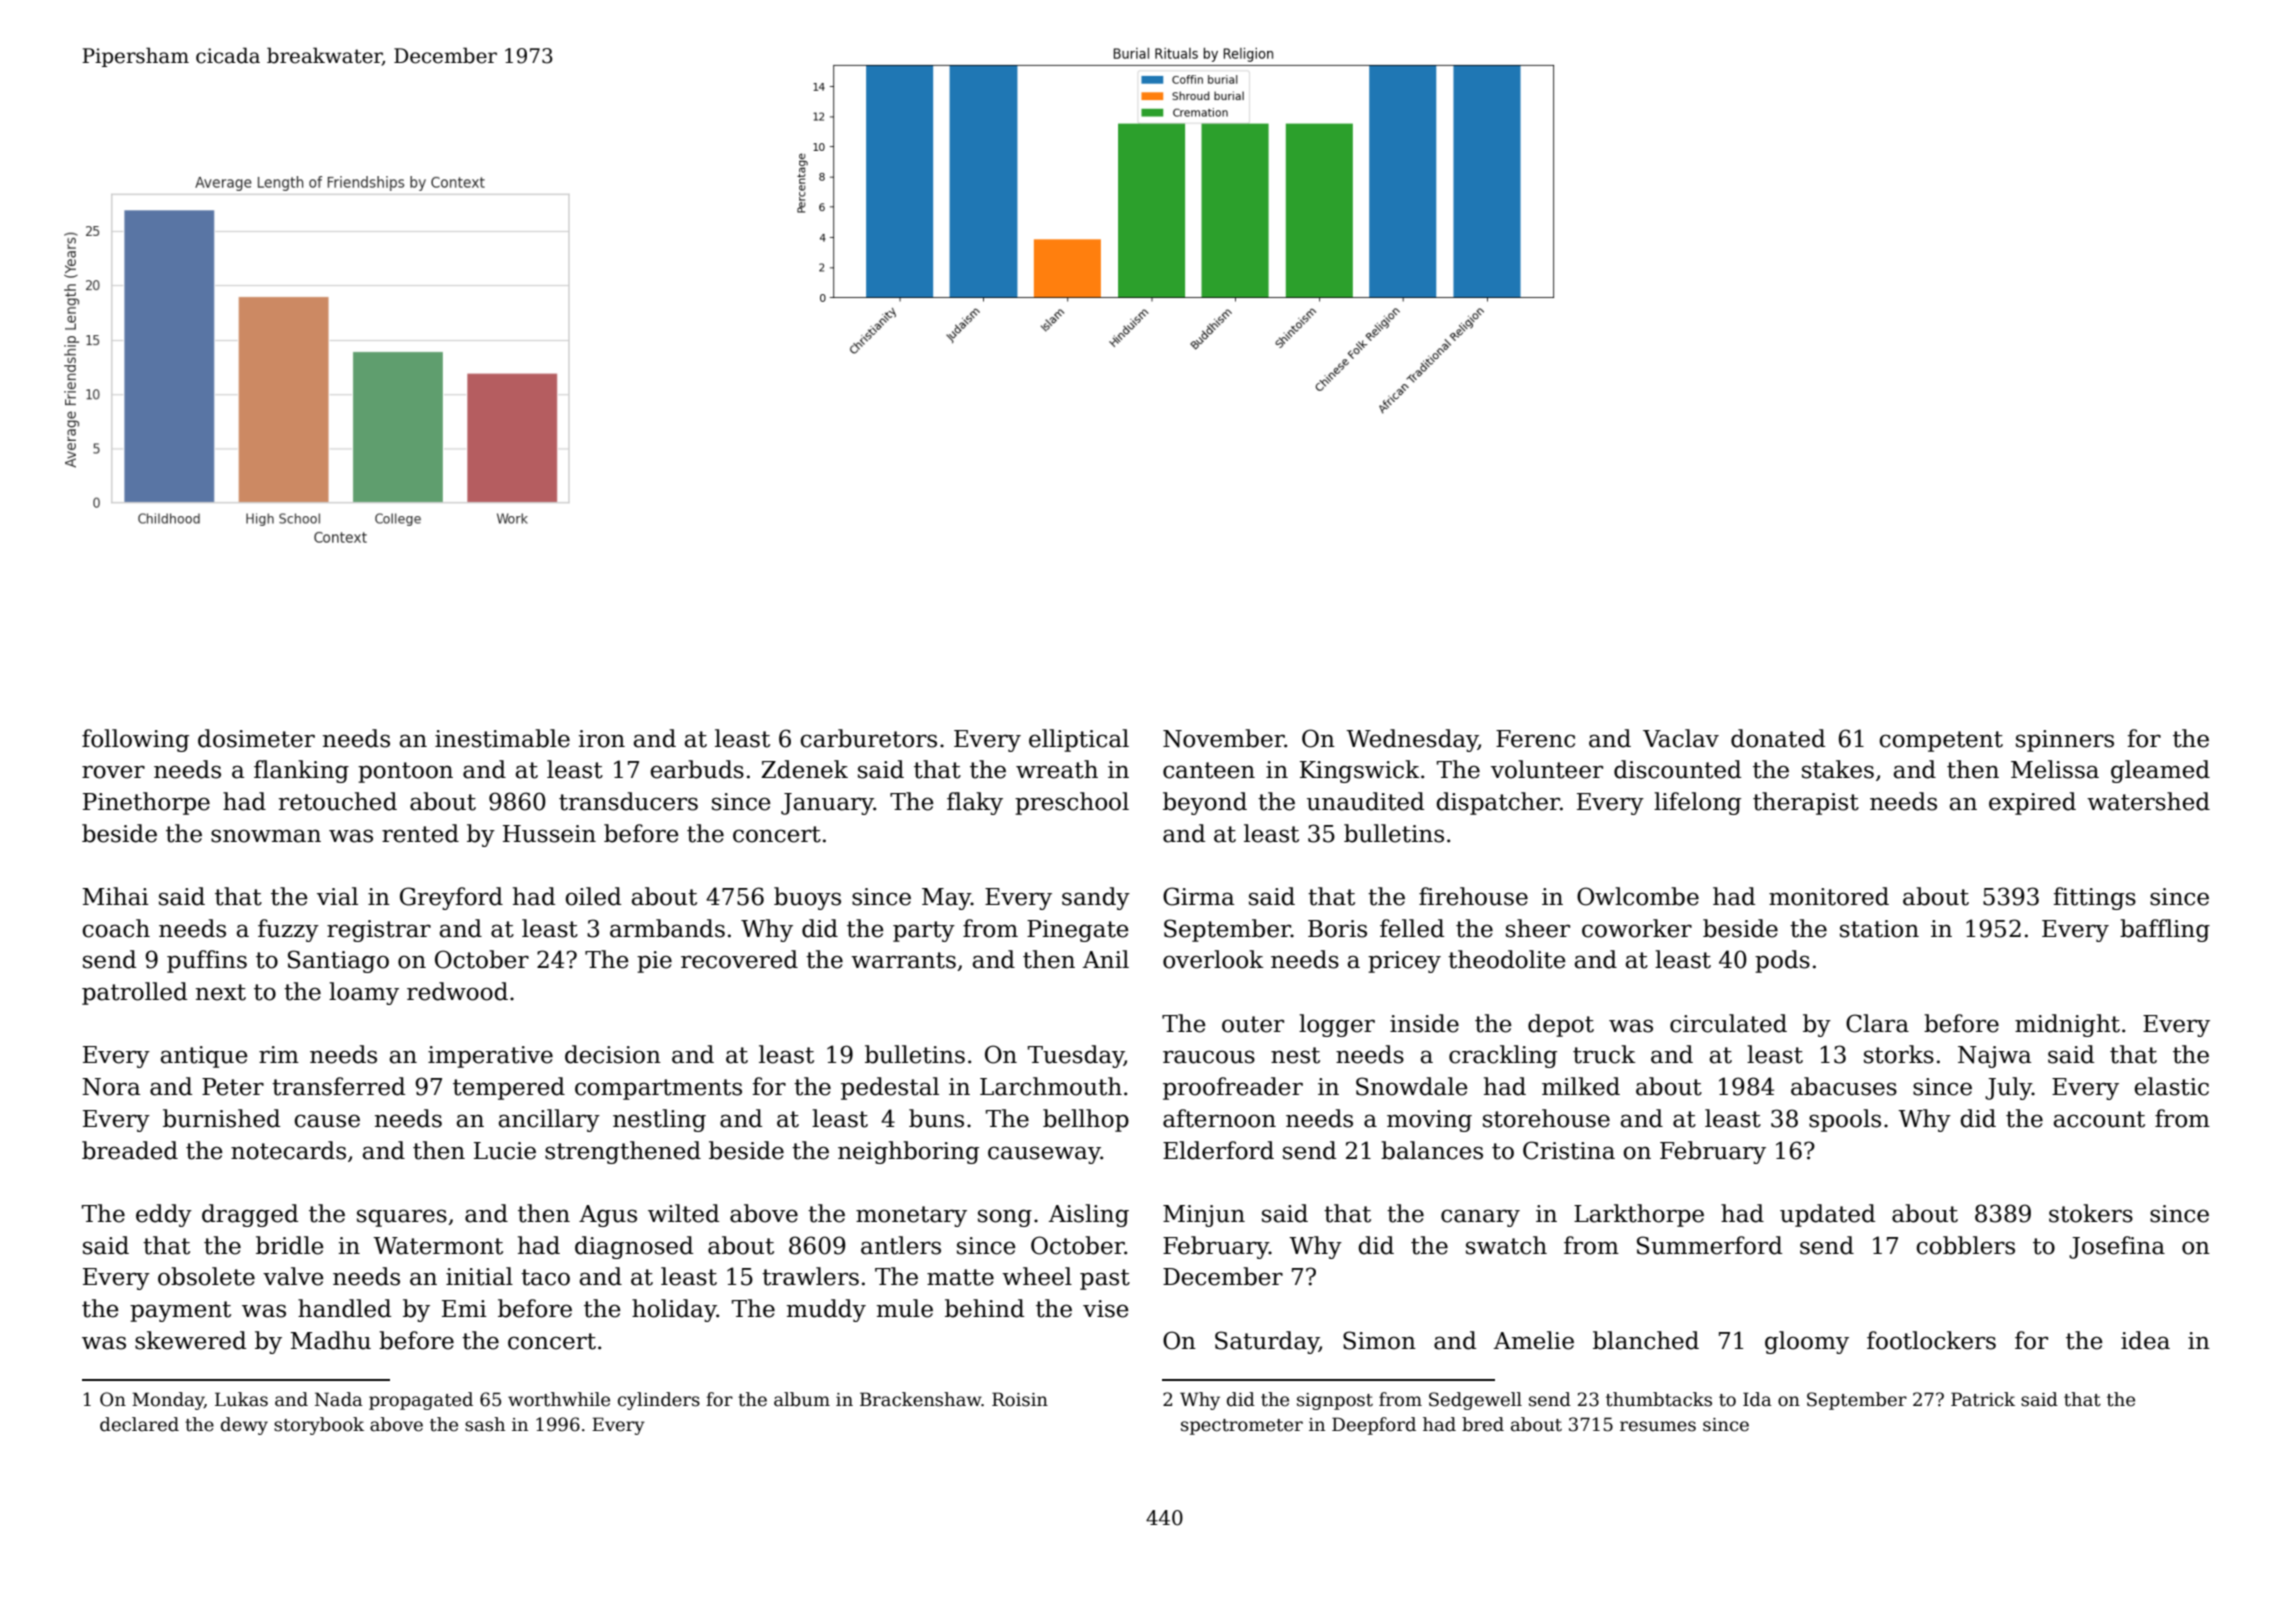 This document has width=2292, height=1620. Describe the element at coordinates (2065, 741) in the document. I see `spinners` at that location.
